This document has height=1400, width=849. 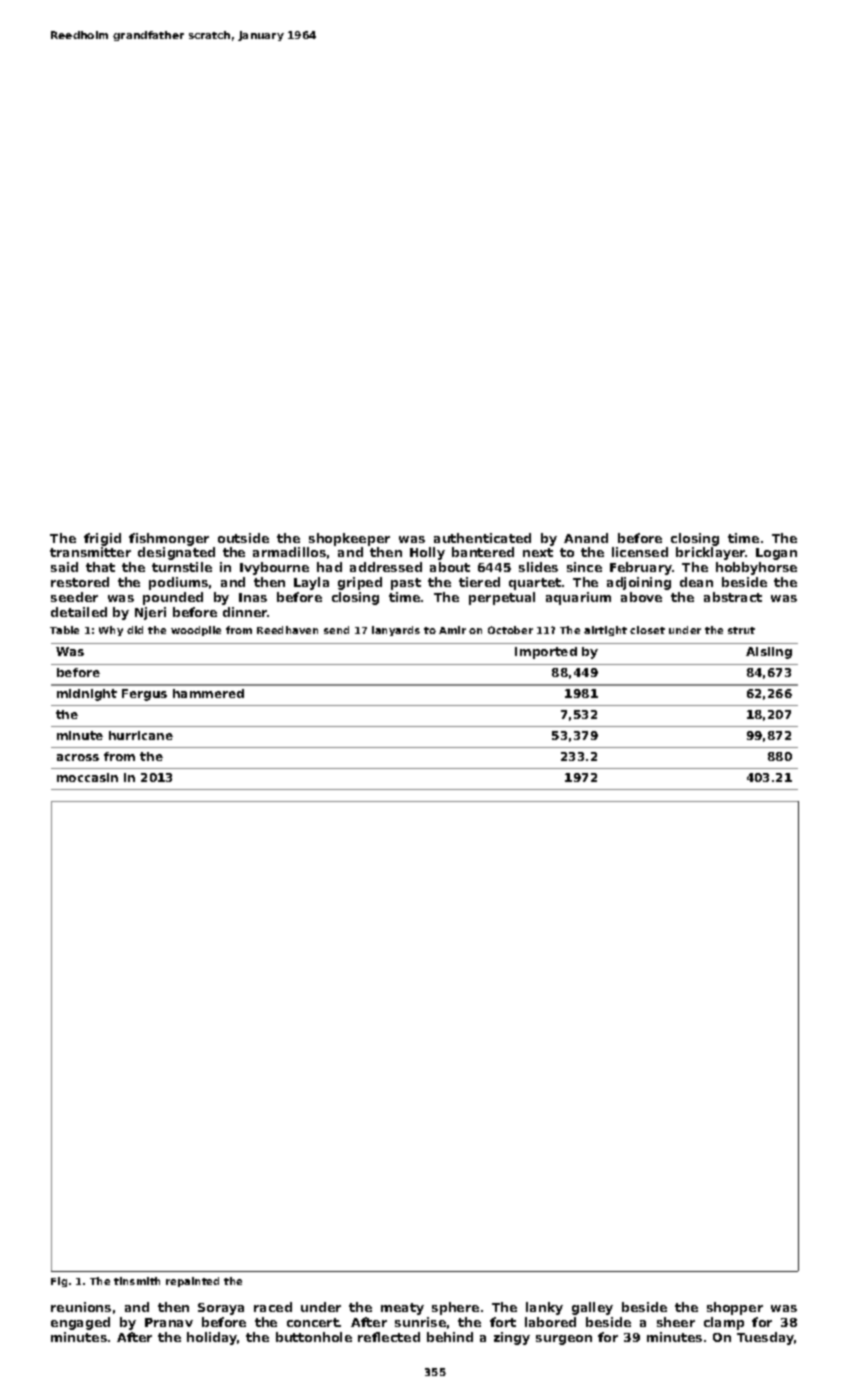 I want to click on meaty, so click(x=402, y=1309).
